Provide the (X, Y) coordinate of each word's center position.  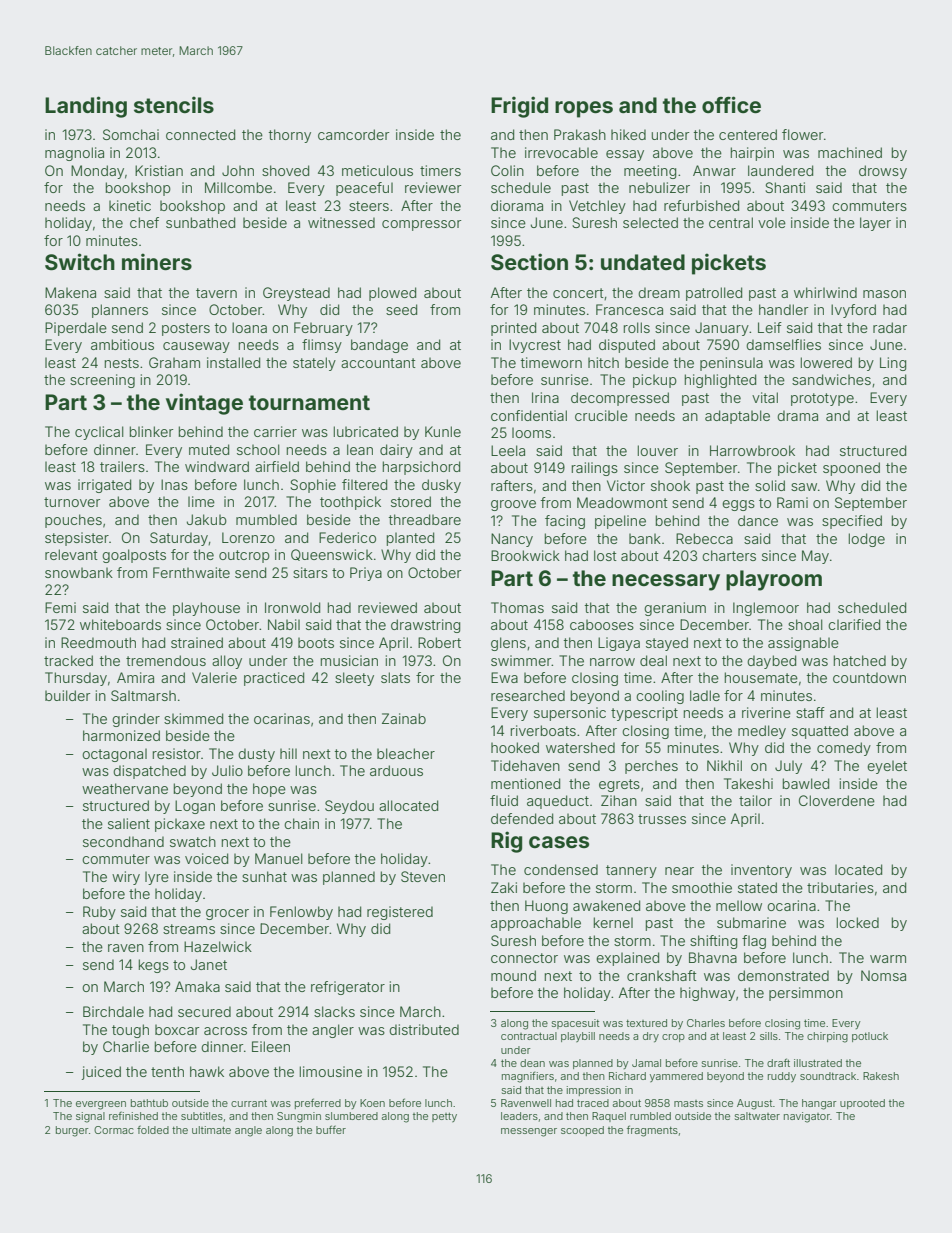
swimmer (521, 660)
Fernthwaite (191, 572)
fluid (504, 800)
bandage (379, 346)
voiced (206, 858)
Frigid (519, 107)
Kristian (159, 170)
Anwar (714, 170)
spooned (851, 469)
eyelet (887, 767)
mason (884, 294)
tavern (216, 293)
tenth (167, 1071)
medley (762, 732)
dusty (256, 755)
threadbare (425, 519)
